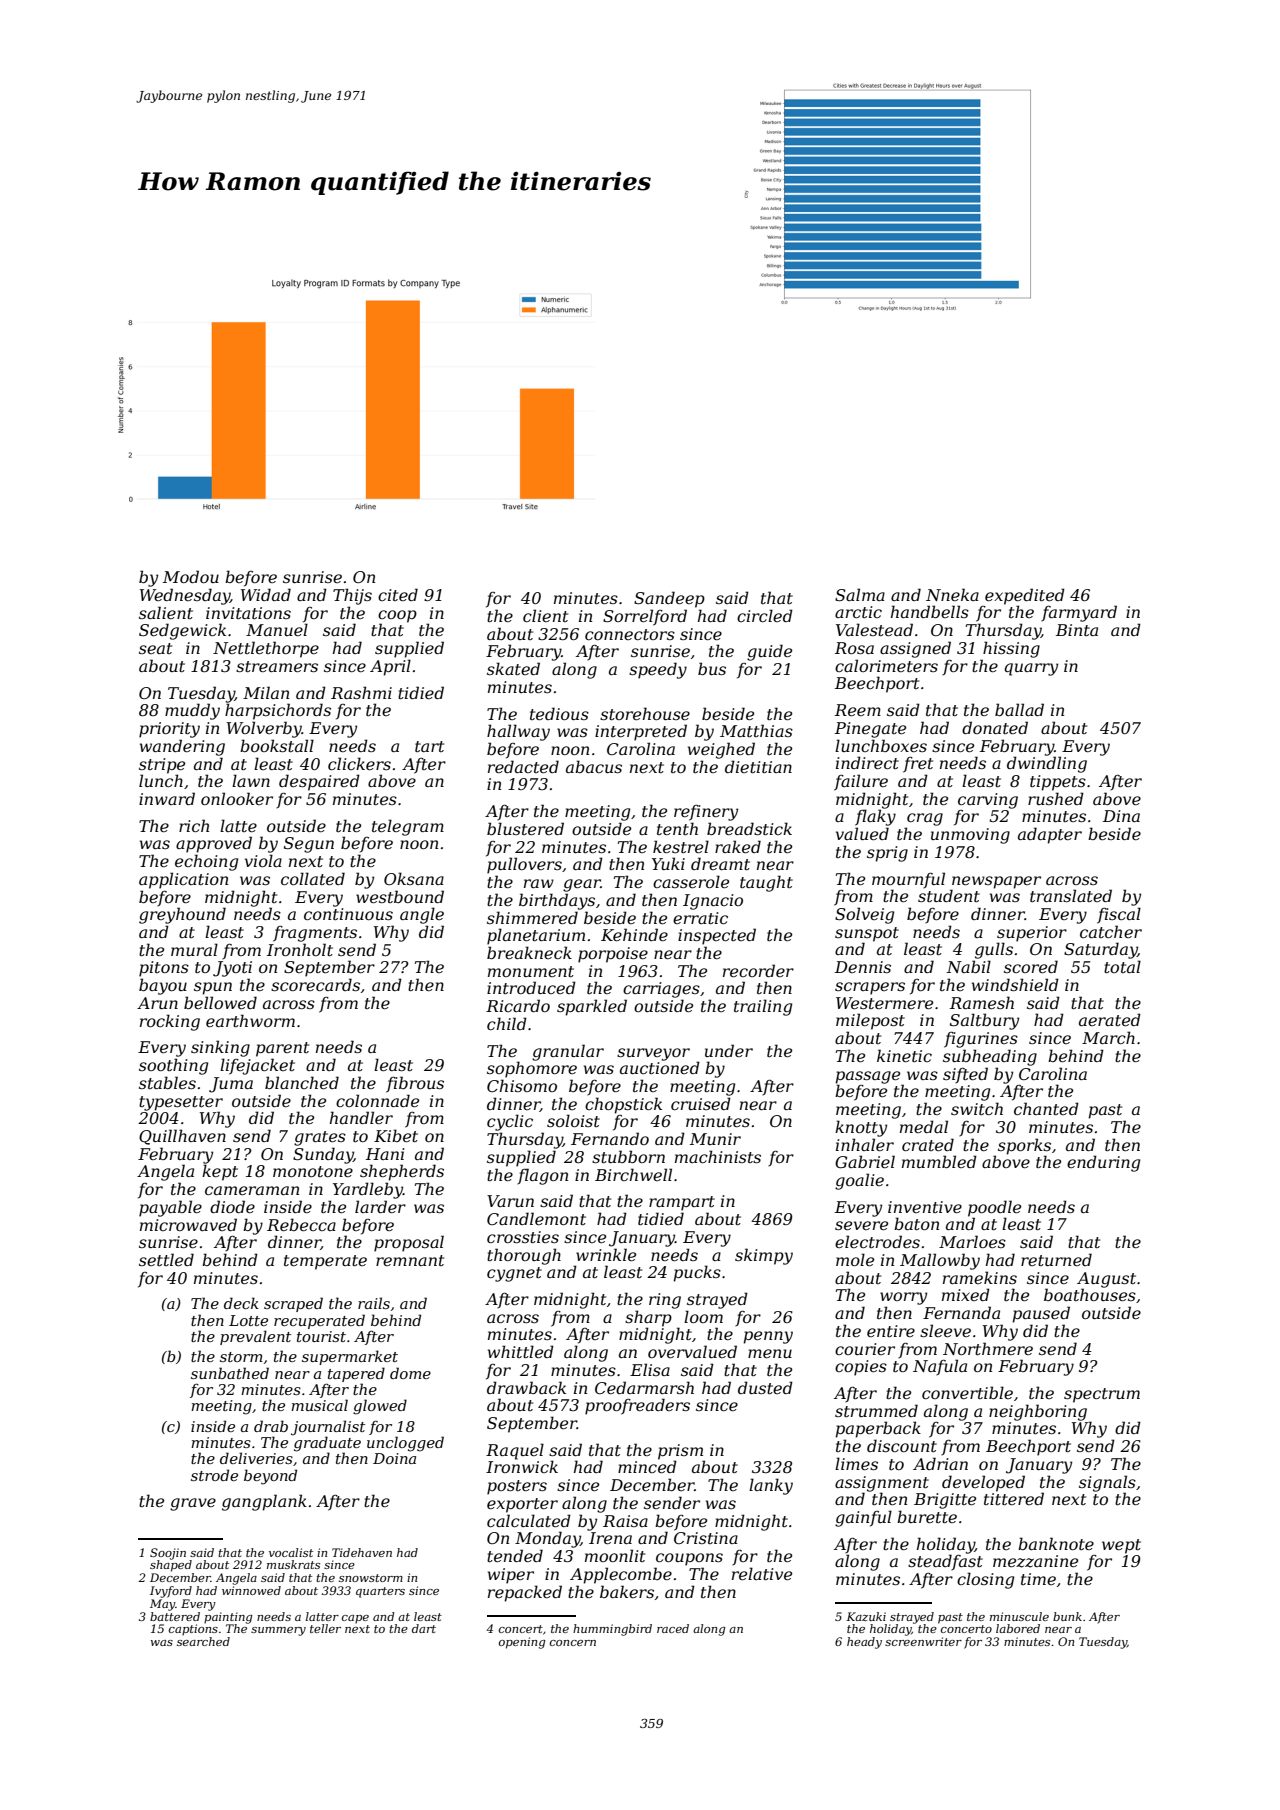 The width and height of the page is (1280, 1810). I want to click on Munir, so click(715, 1139).
